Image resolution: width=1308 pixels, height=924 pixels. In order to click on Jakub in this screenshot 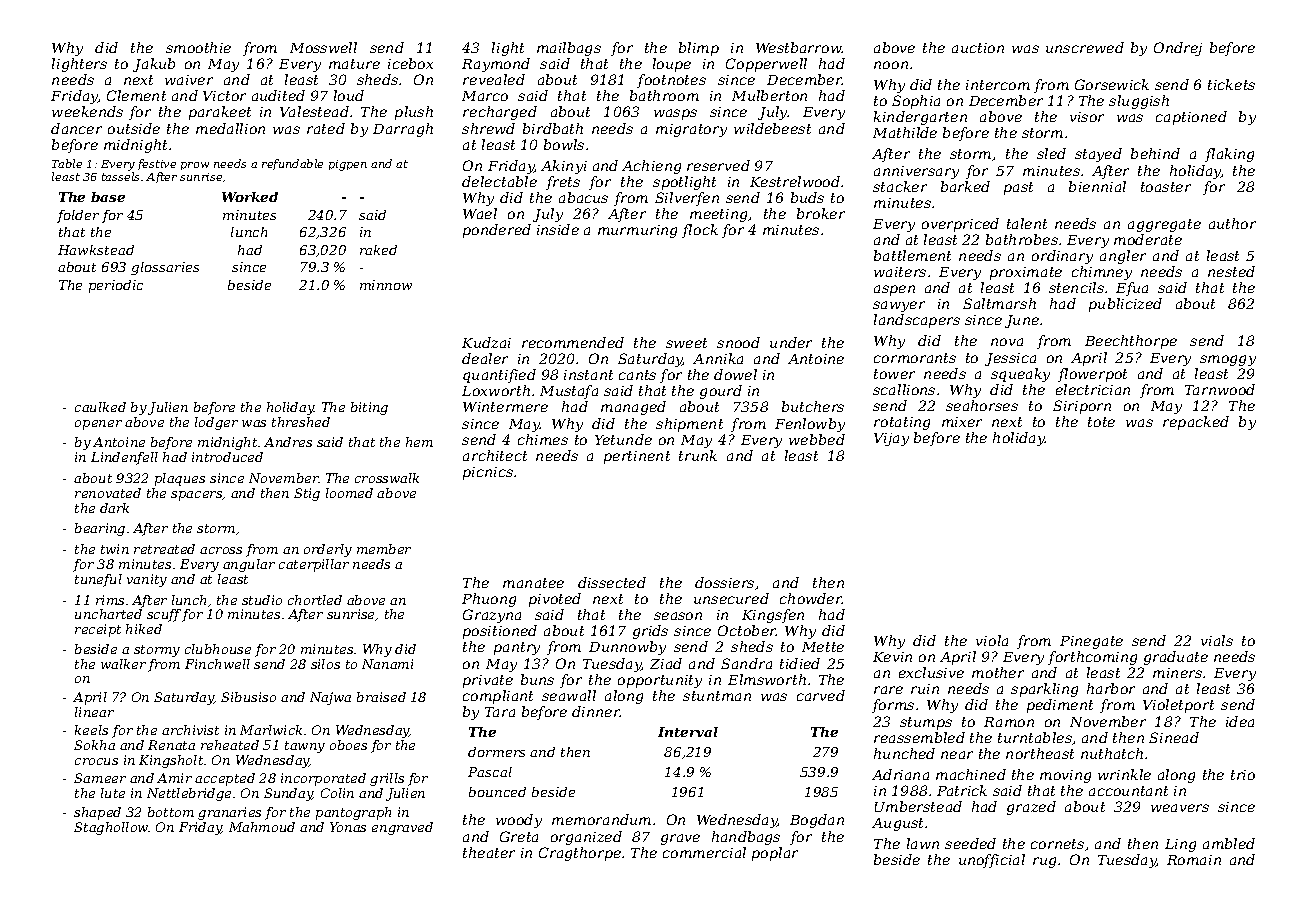, I will do `click(154, 65)`.
